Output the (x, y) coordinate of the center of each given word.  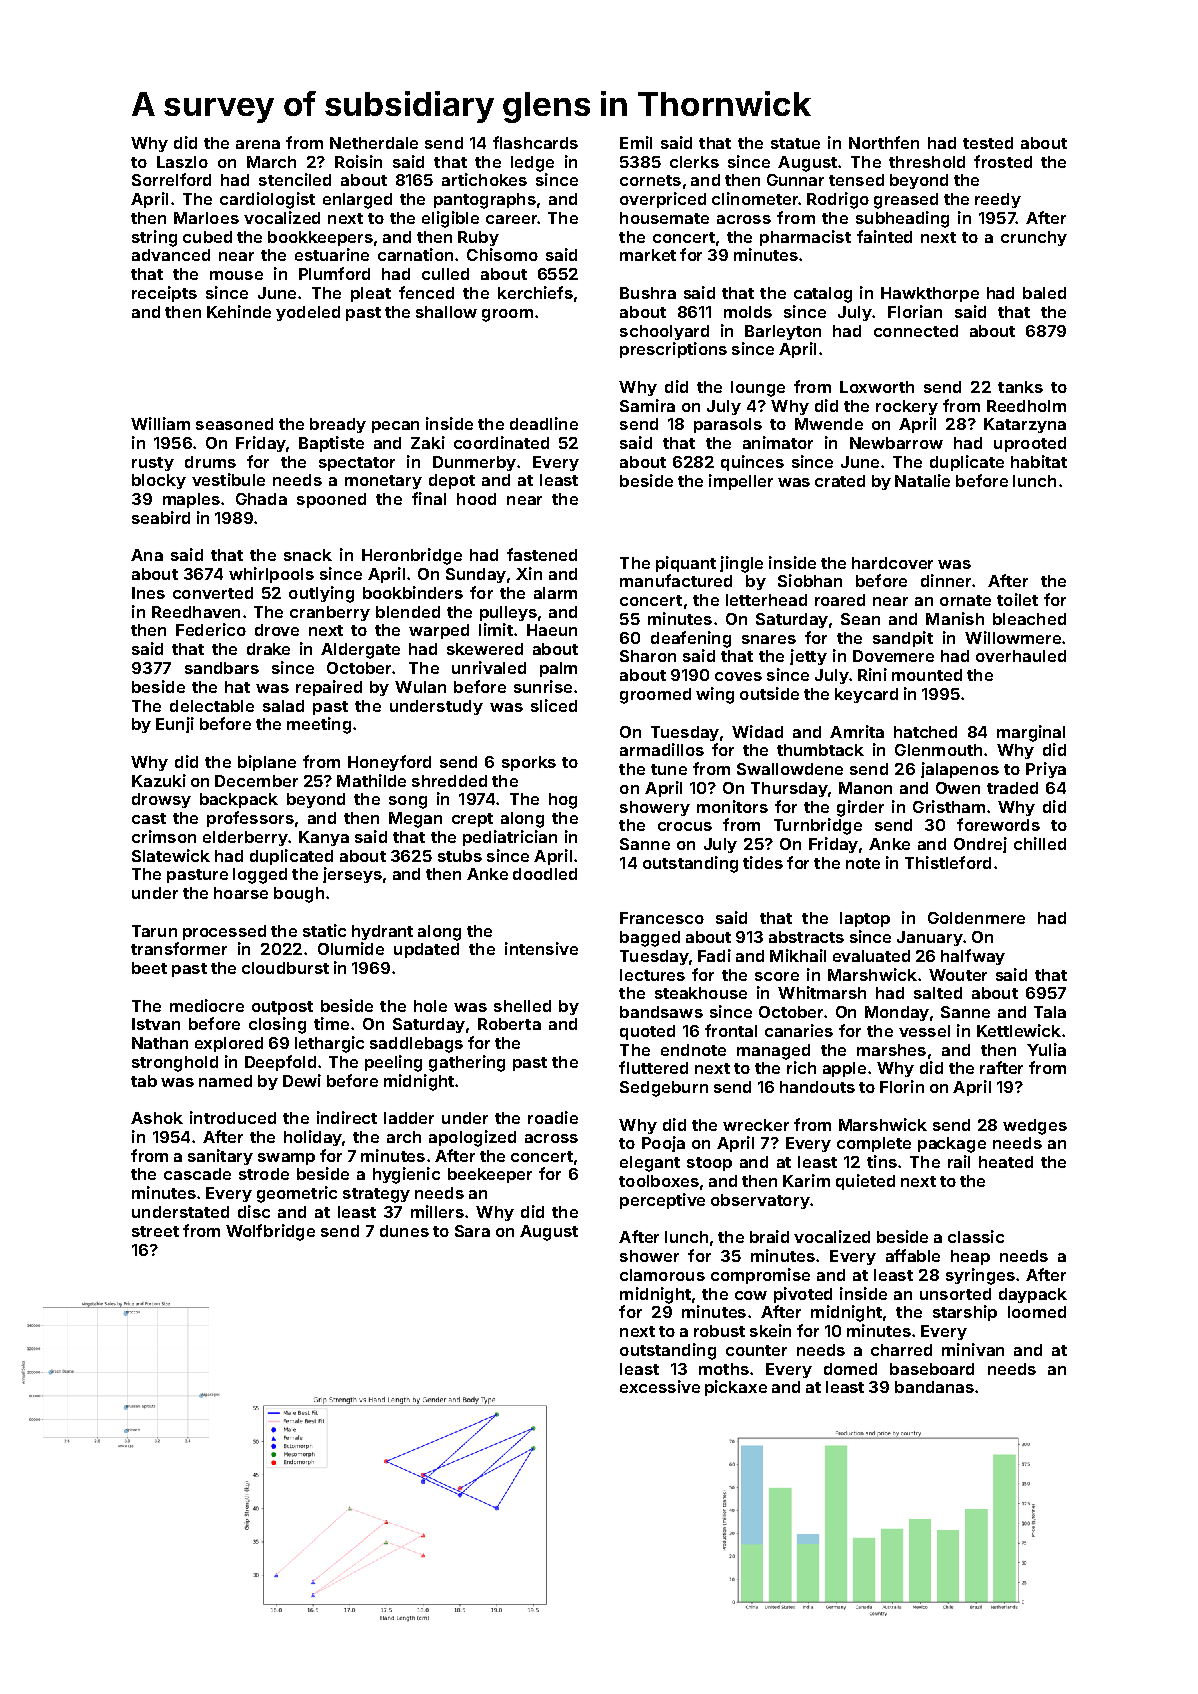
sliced (554, 705)
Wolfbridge (270, 1232)
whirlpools (271, 575)
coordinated (501, 442)
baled (1044, 293)
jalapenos (960, 770)
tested (988, 143)
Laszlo (182, 162)
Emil (636, 142)
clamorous (662, 1275)
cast (149, 818)
